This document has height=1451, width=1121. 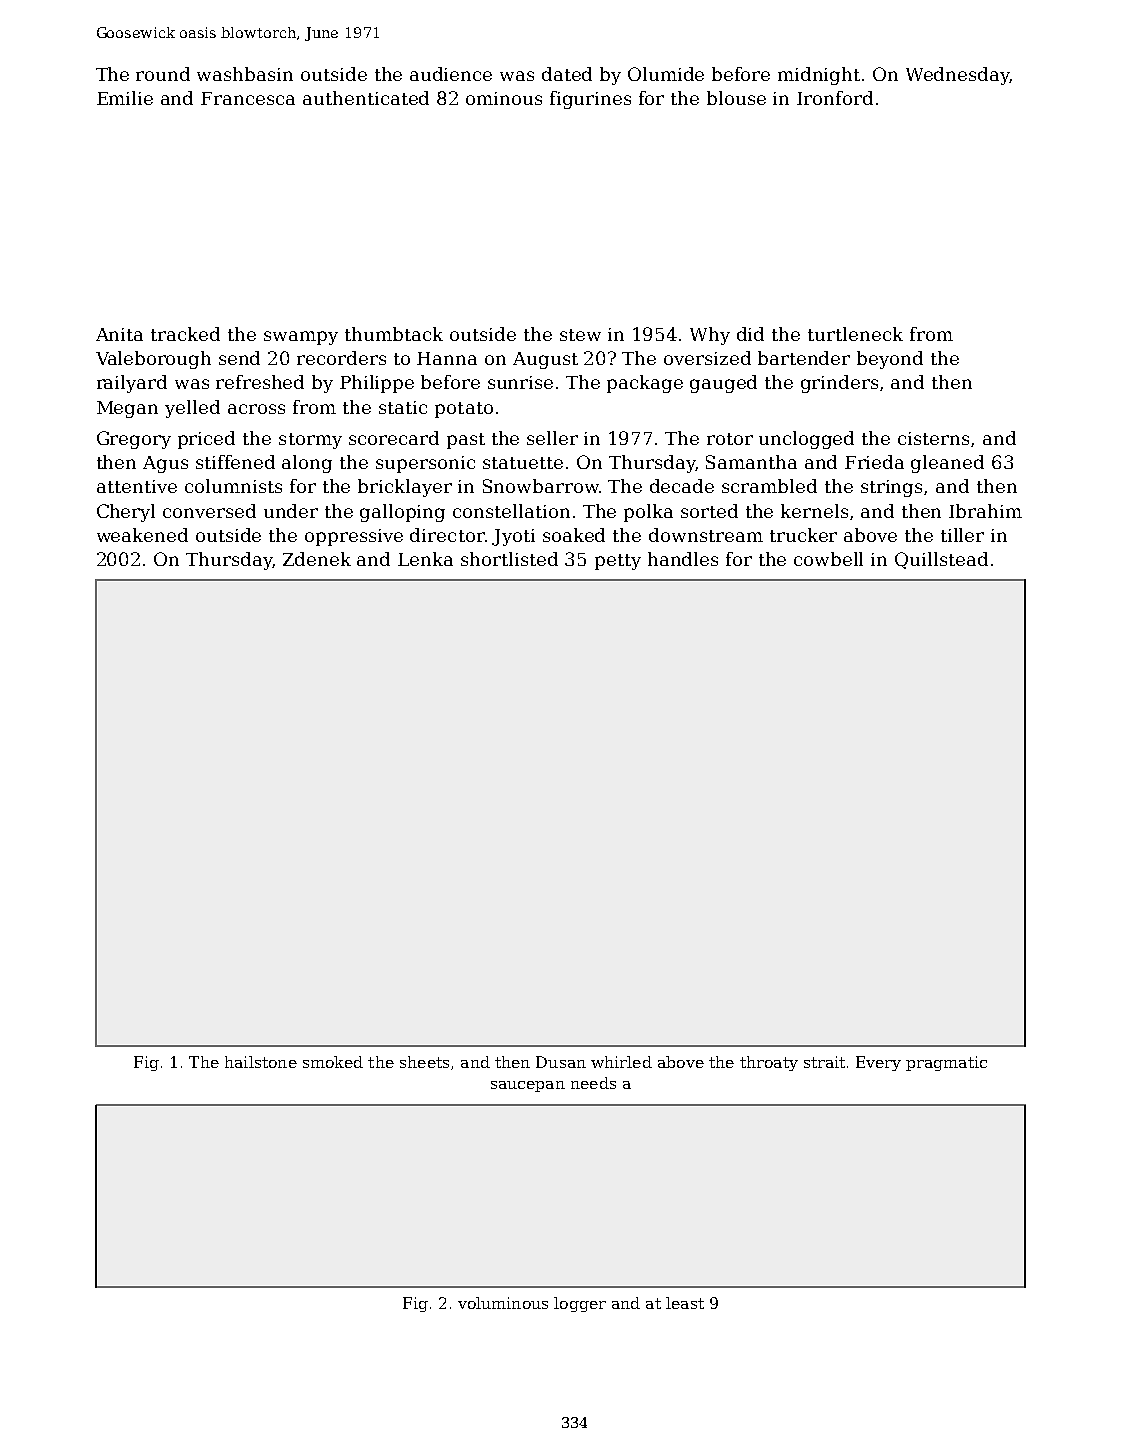 What do you see at coordinates (424, 1062) in the document?
I see `sheets` at bounding box center [424, 1062].
